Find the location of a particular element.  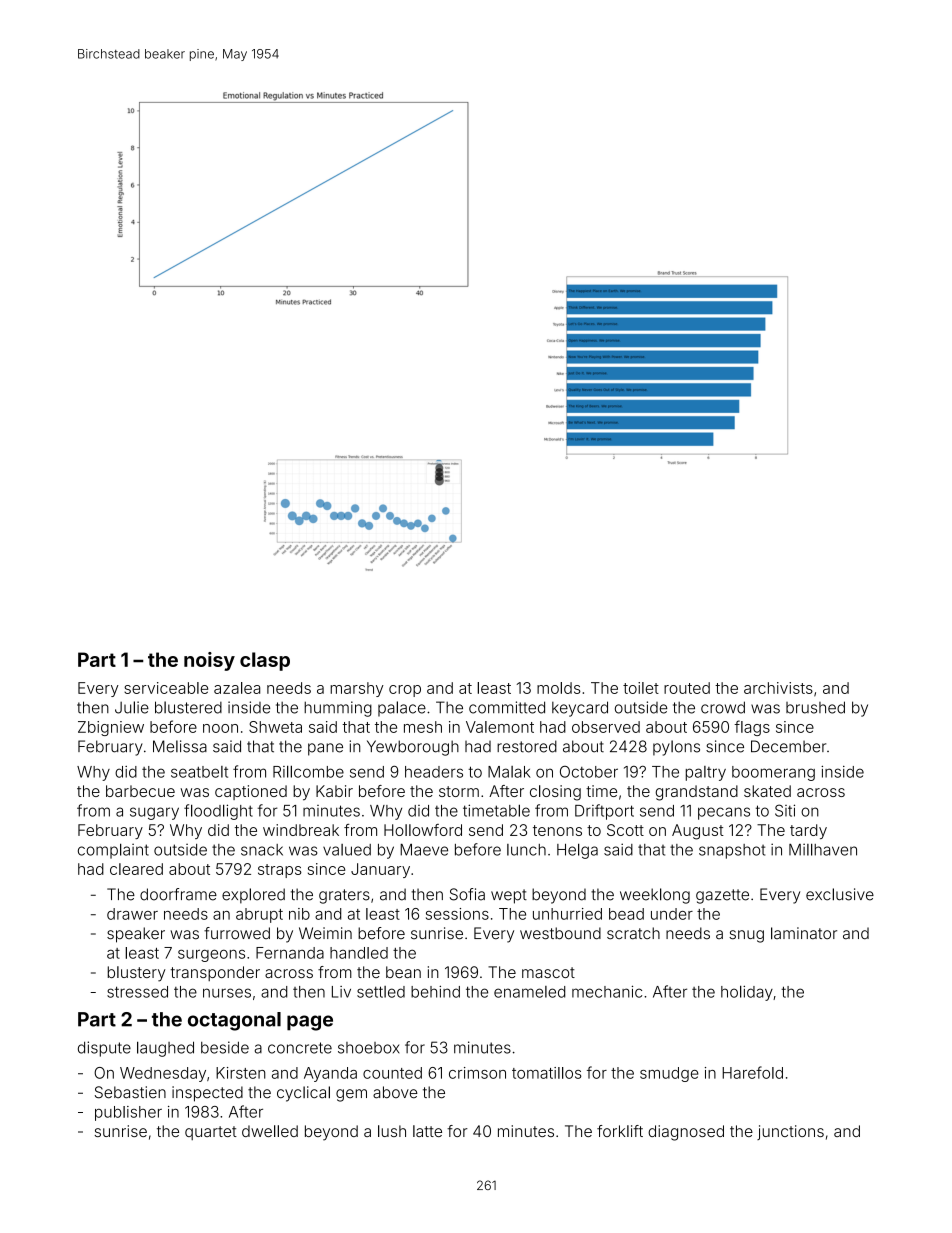

Scott is located at coordinates (625, 830).
